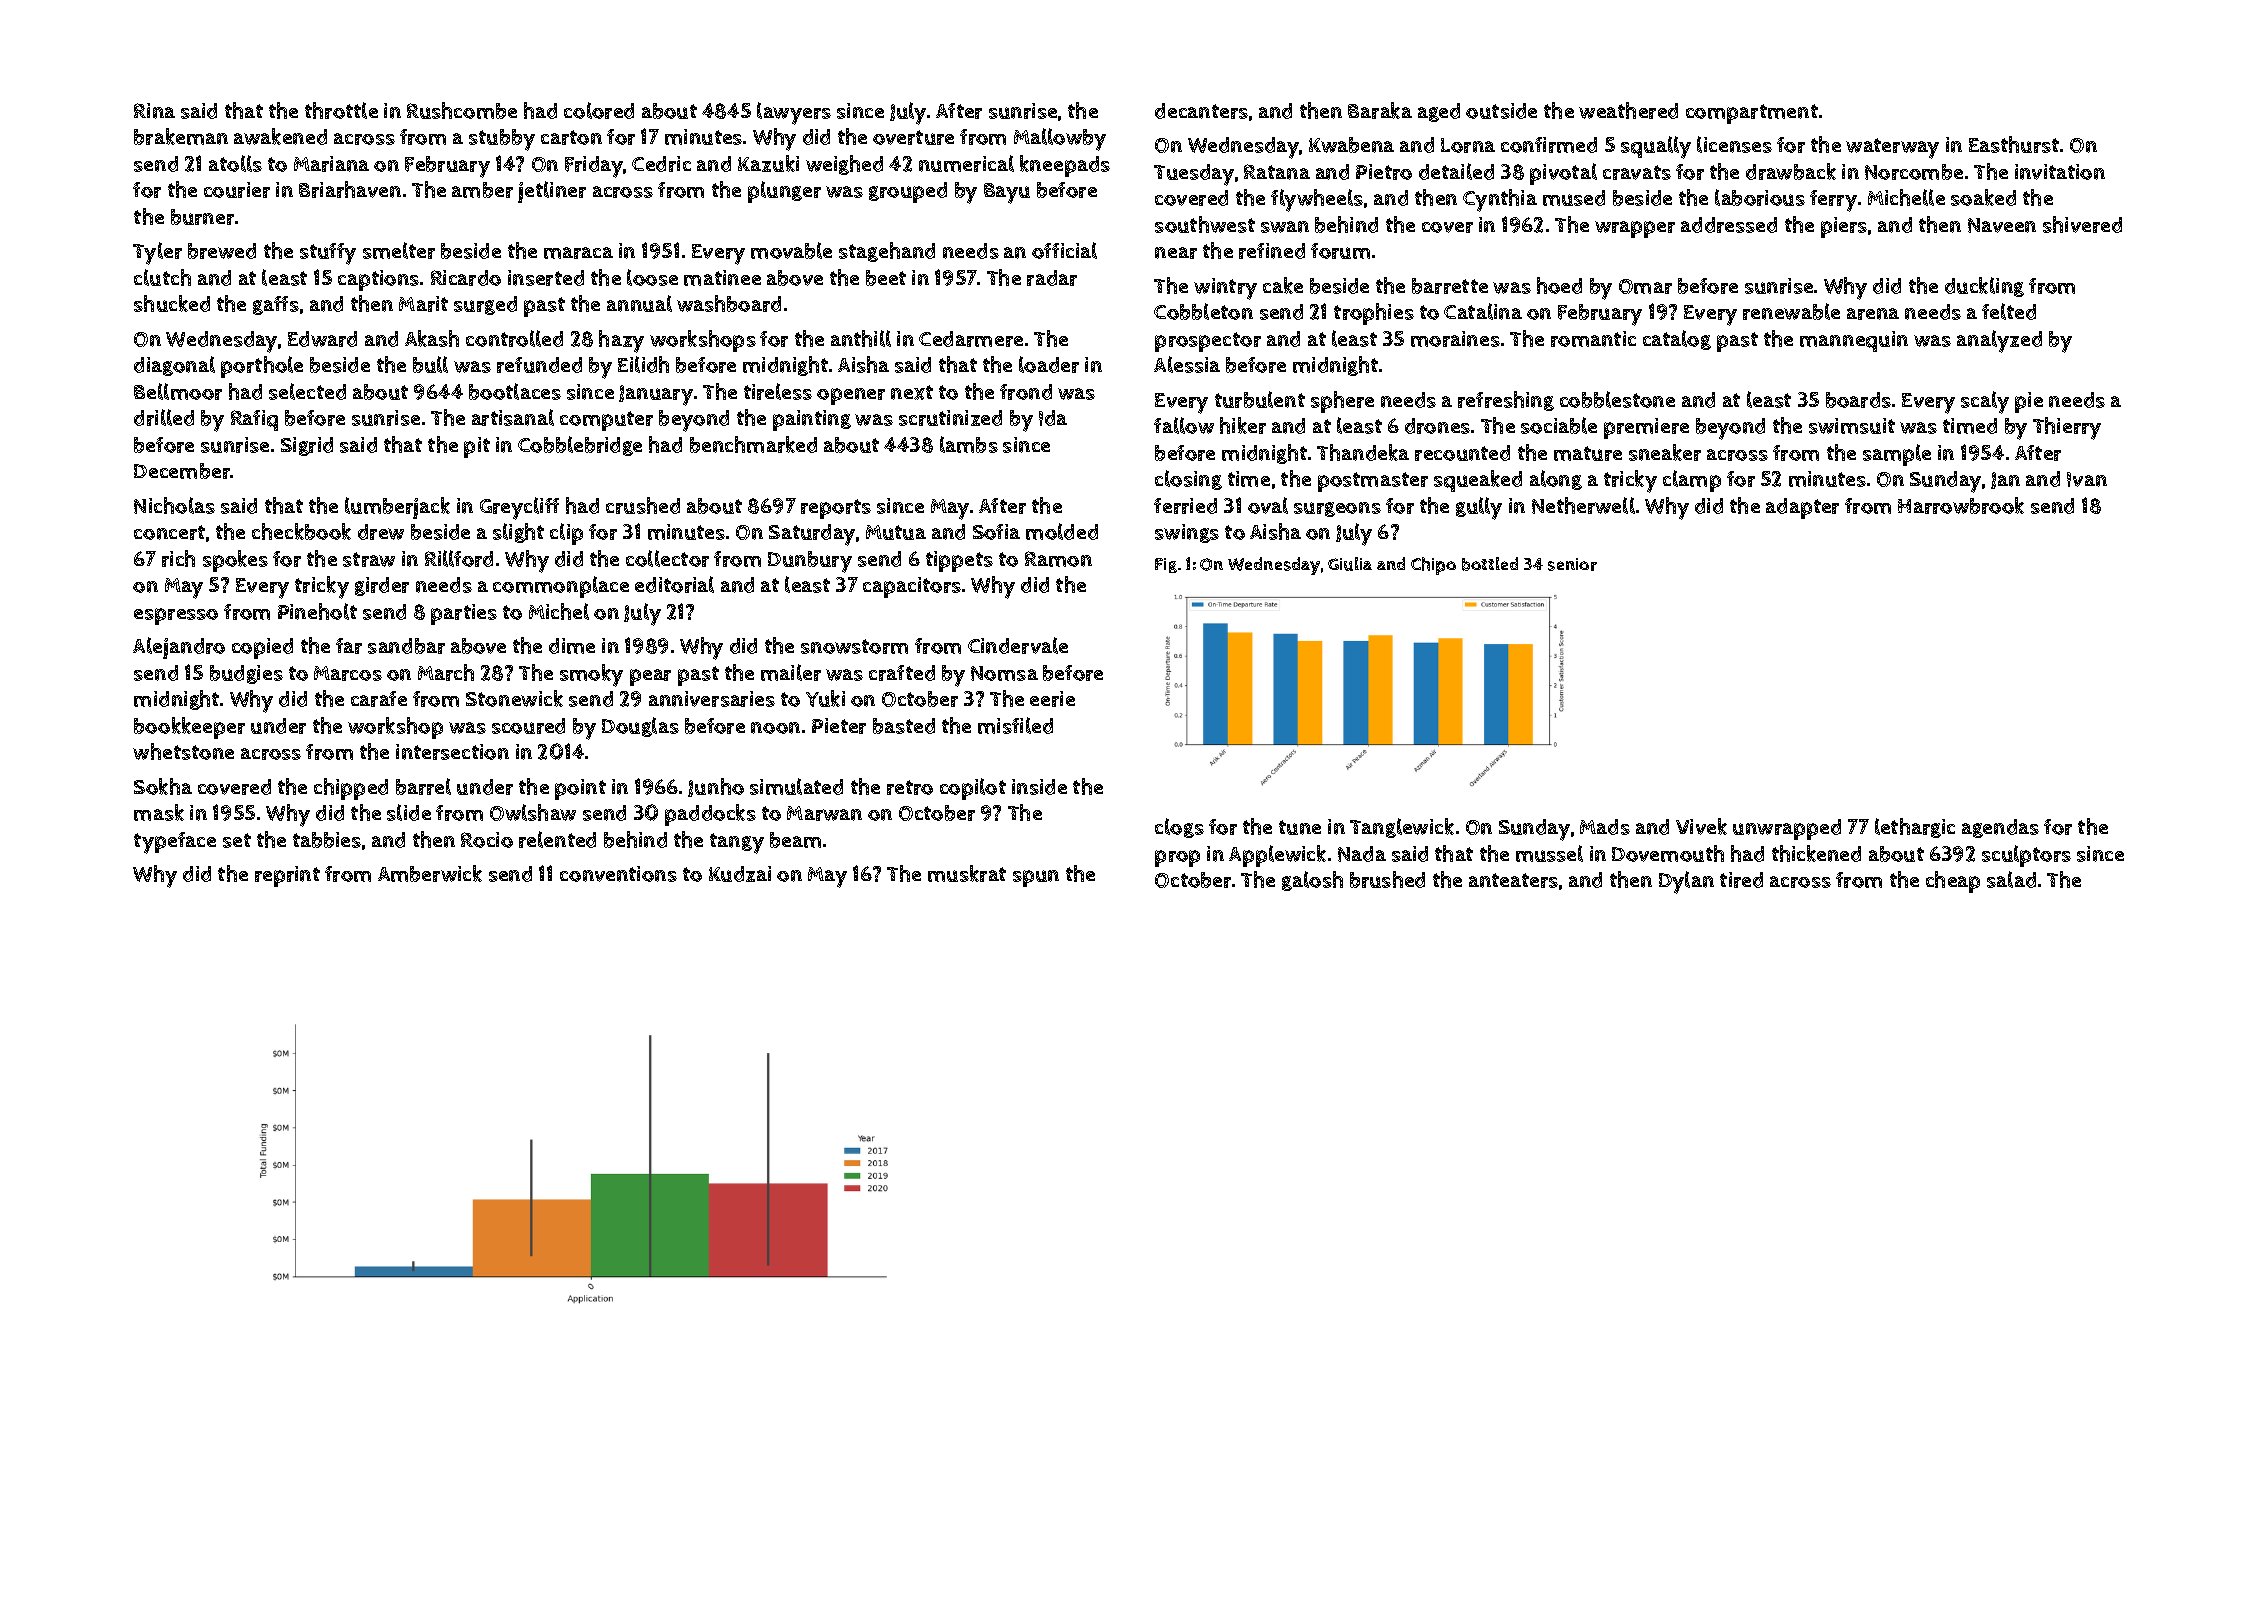  I want to click on swings, so click(1187, 533).
